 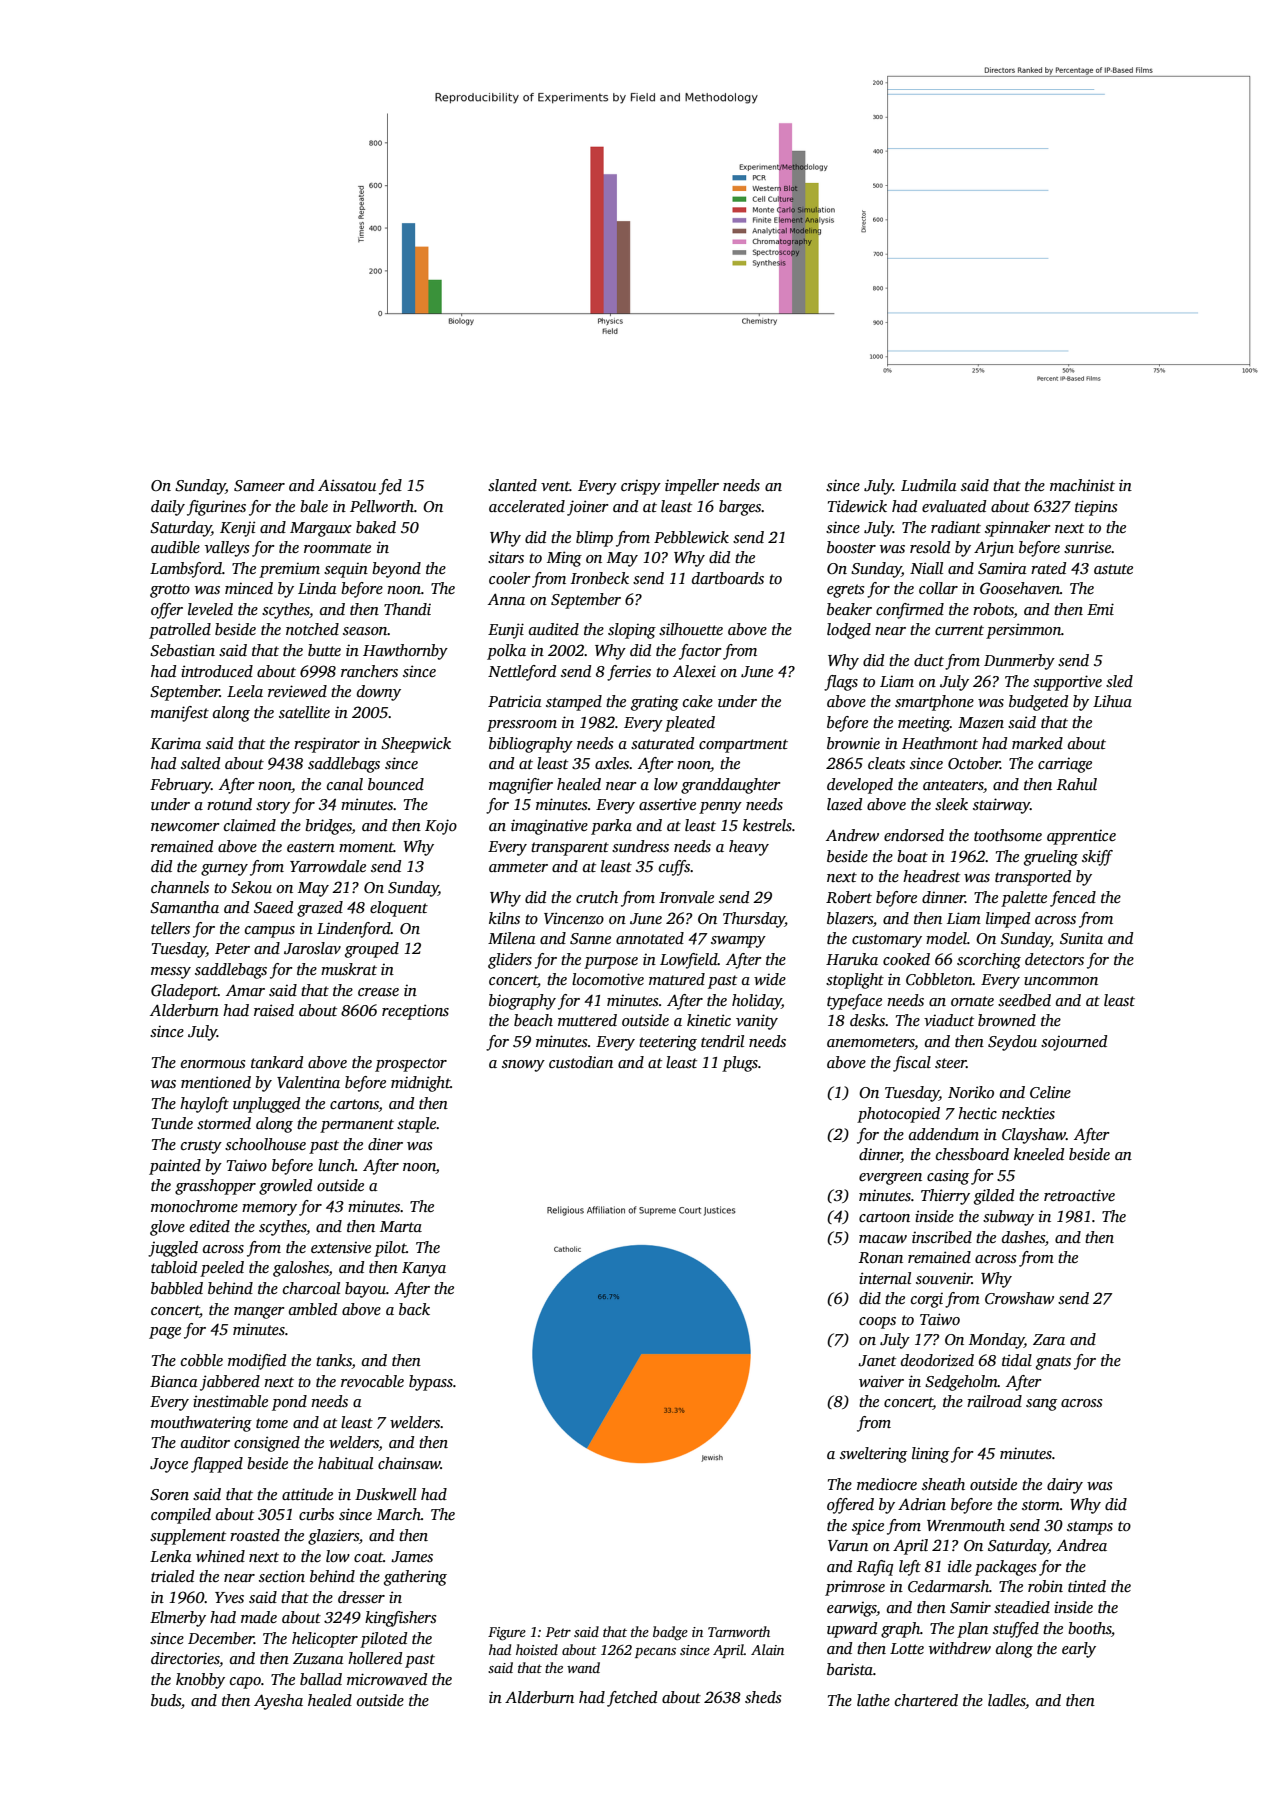 What do you see at coordinates (558, 1632) in the screenshot?
I see `Petr` at bounding box center [558, 1632].
